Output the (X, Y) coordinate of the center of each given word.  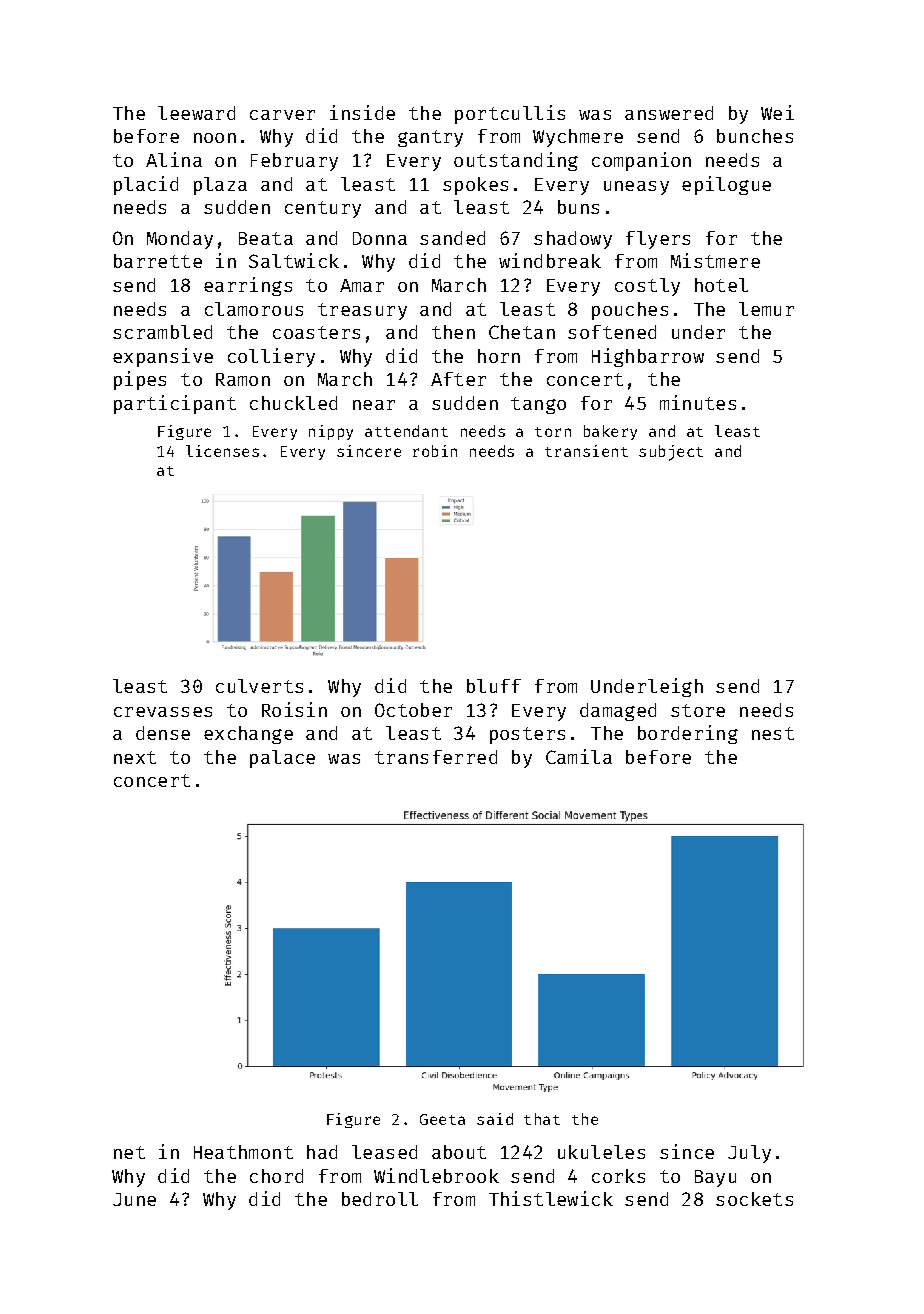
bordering (688, 734)
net (129, 1152)
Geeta (442, 1119)
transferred (436, 757)
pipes (140, 380)
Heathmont (243, 1152)
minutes (698, 402)
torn (553, 432)
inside (362, 112)
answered (669, 113)
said (495, 1119)
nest (773, 733)
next (135, 757)
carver (282, 115)
